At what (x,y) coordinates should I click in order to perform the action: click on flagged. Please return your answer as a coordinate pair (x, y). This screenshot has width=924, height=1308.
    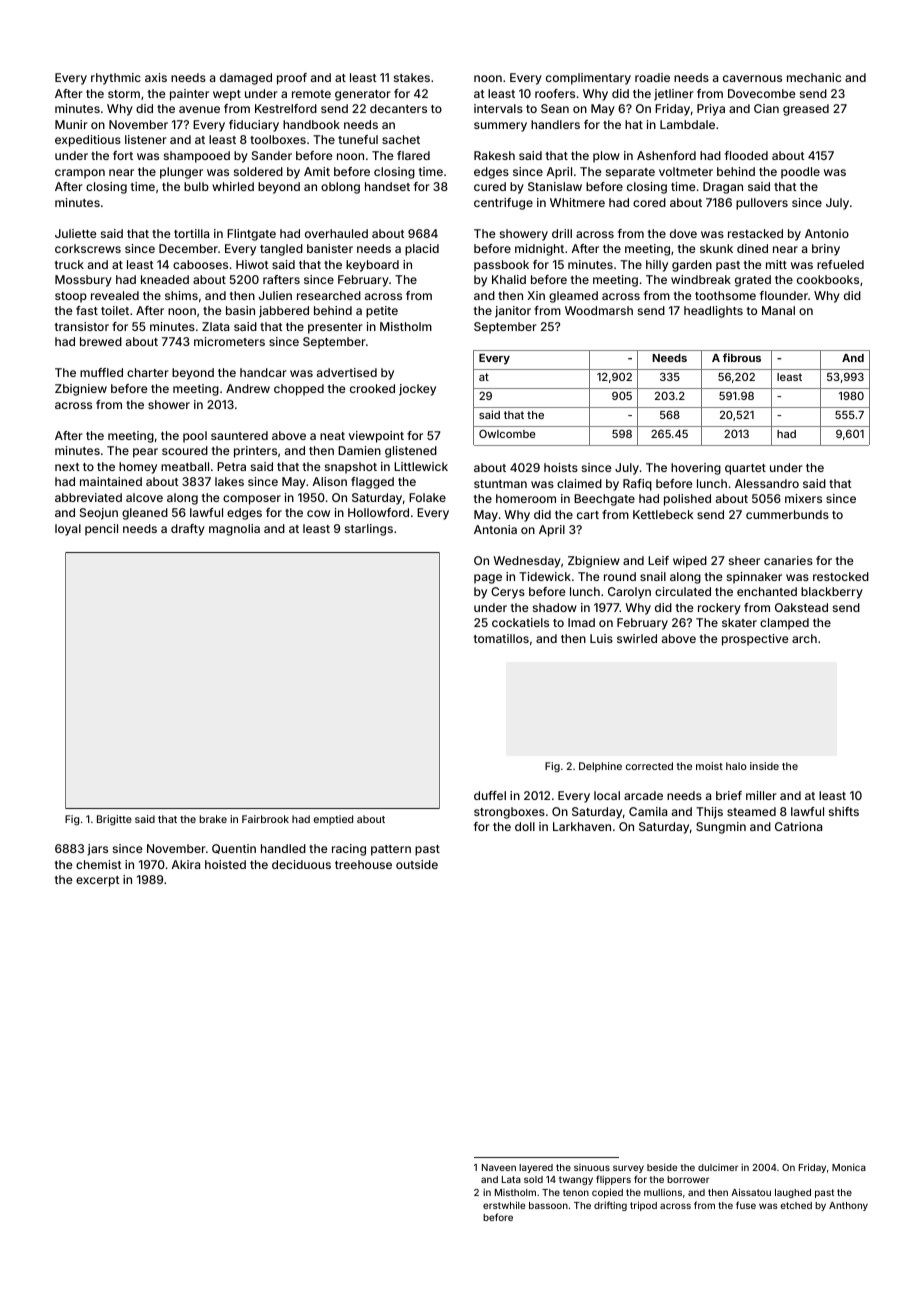
    Looking at the image, I should click on (372, 483).
